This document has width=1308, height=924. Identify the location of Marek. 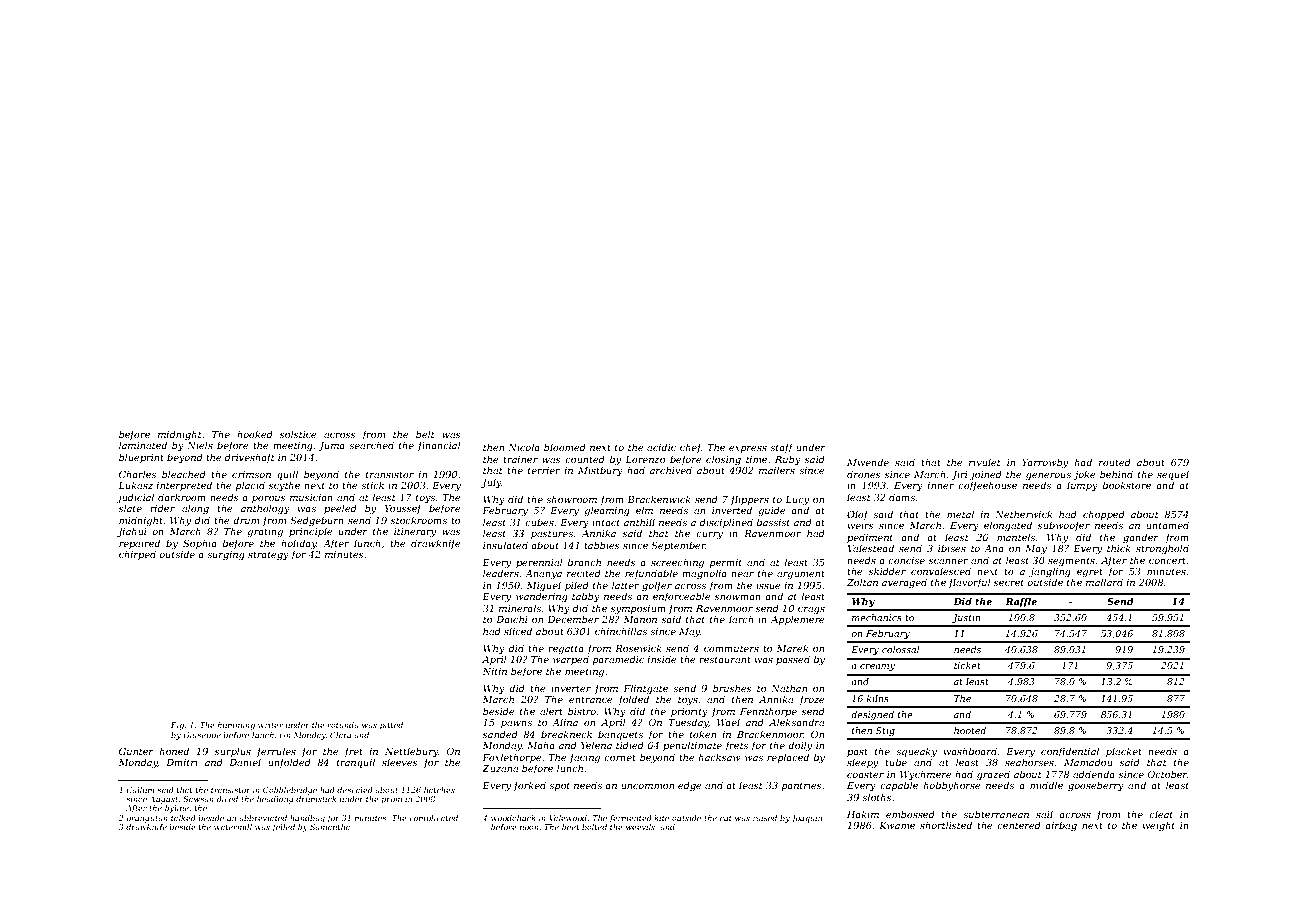
(792, 648).
